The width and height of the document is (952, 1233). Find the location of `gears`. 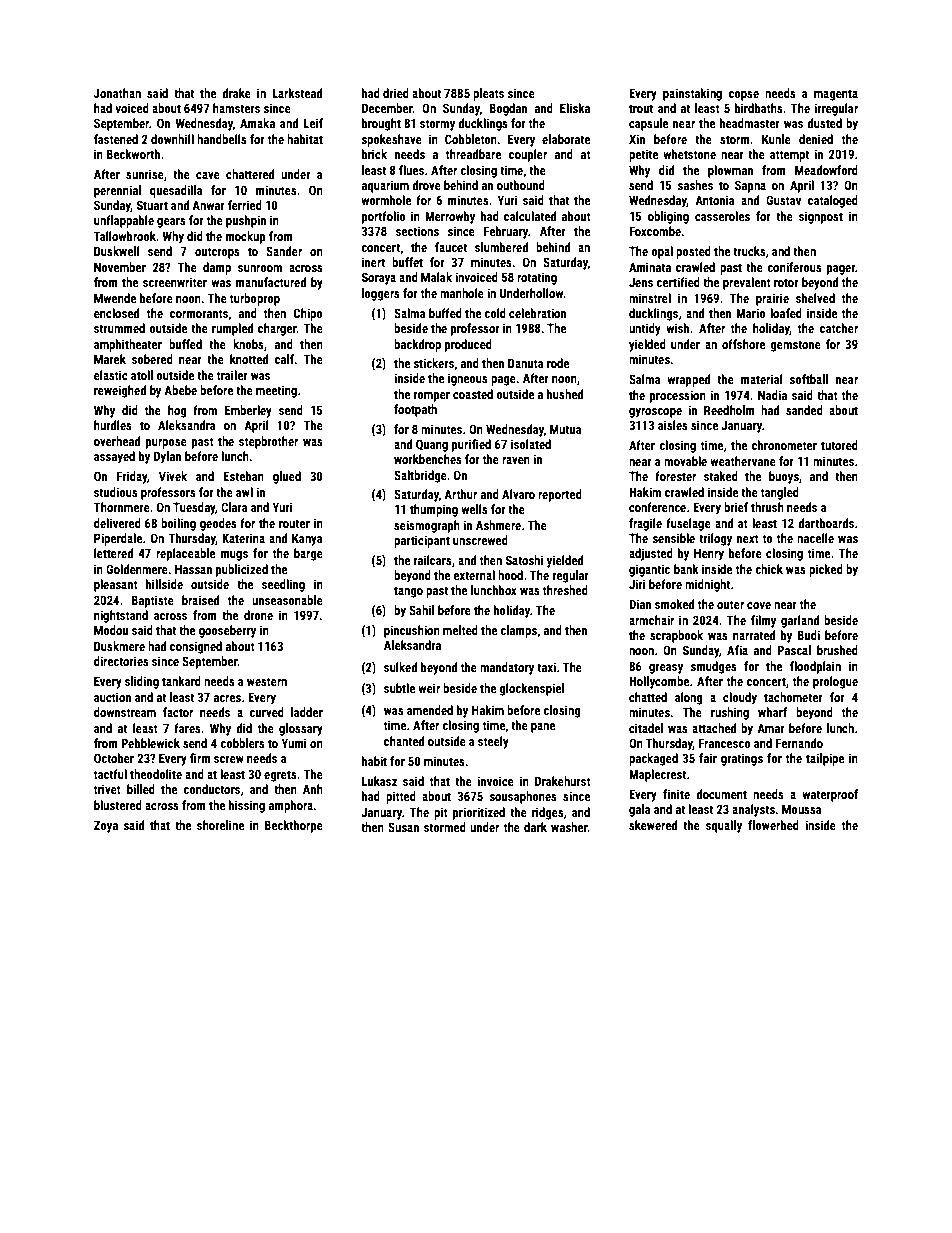

gears is located at coordinates (171, 223).
